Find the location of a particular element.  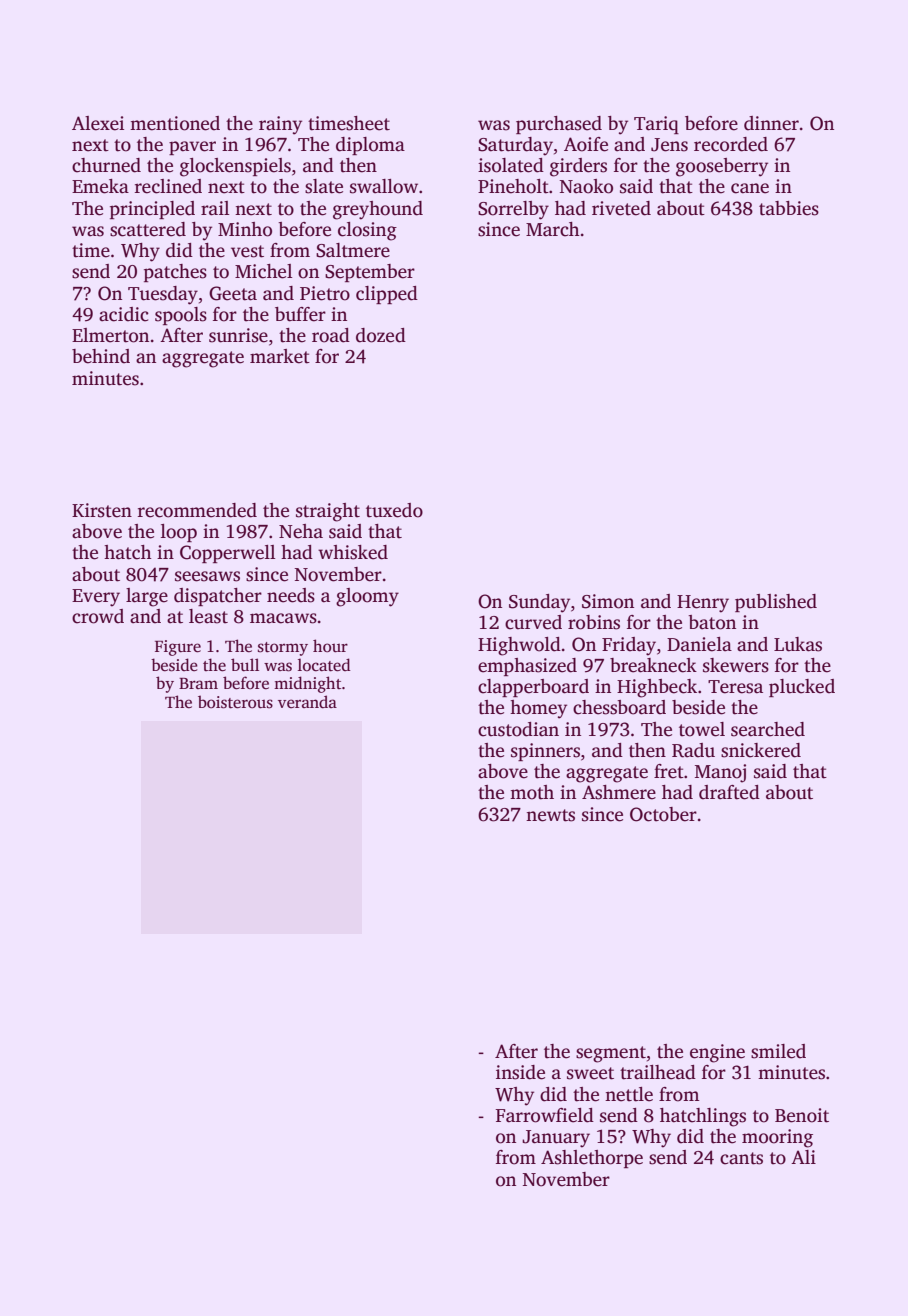

riveted is located at coordinates (621, 208).
